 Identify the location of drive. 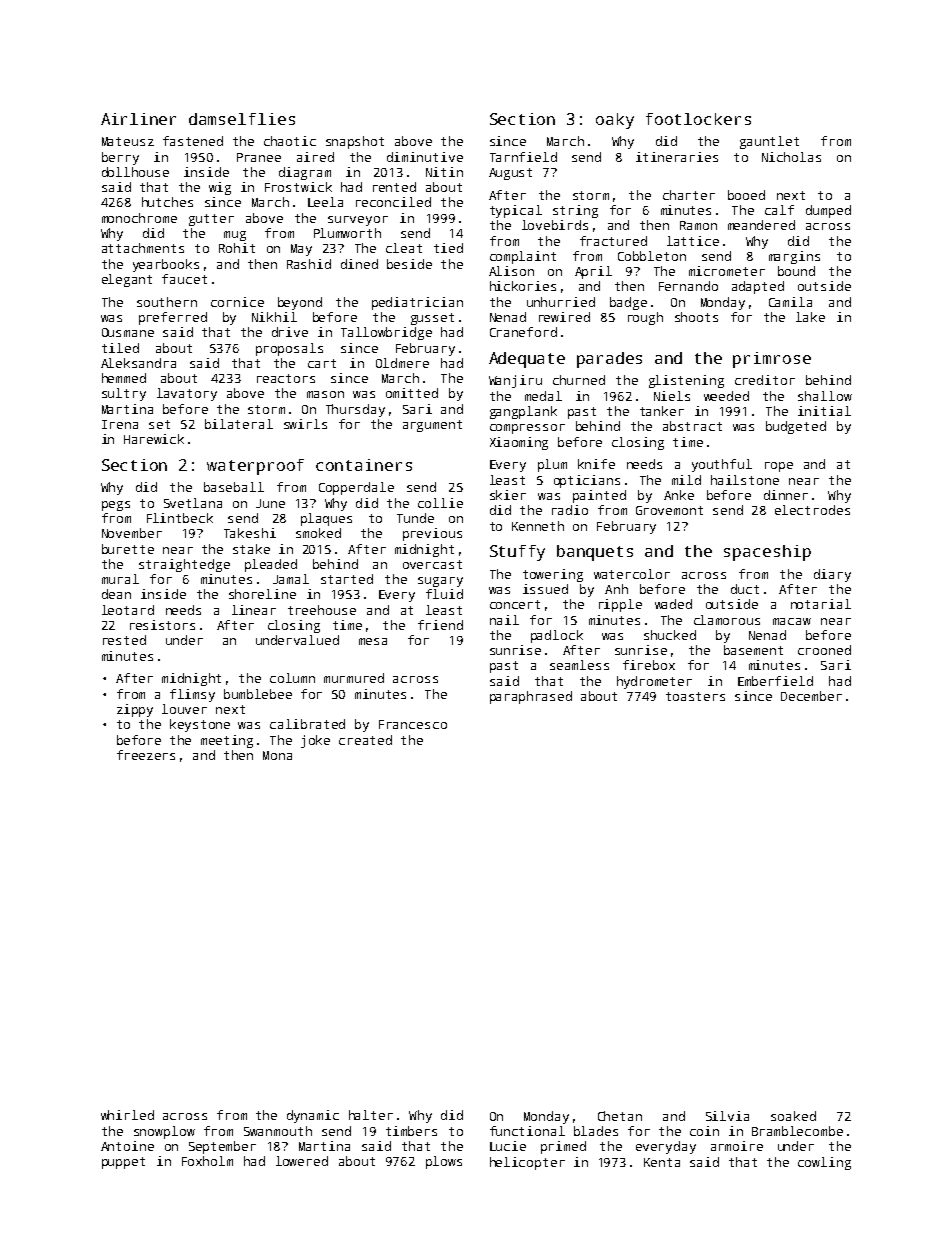
(290, 332).
